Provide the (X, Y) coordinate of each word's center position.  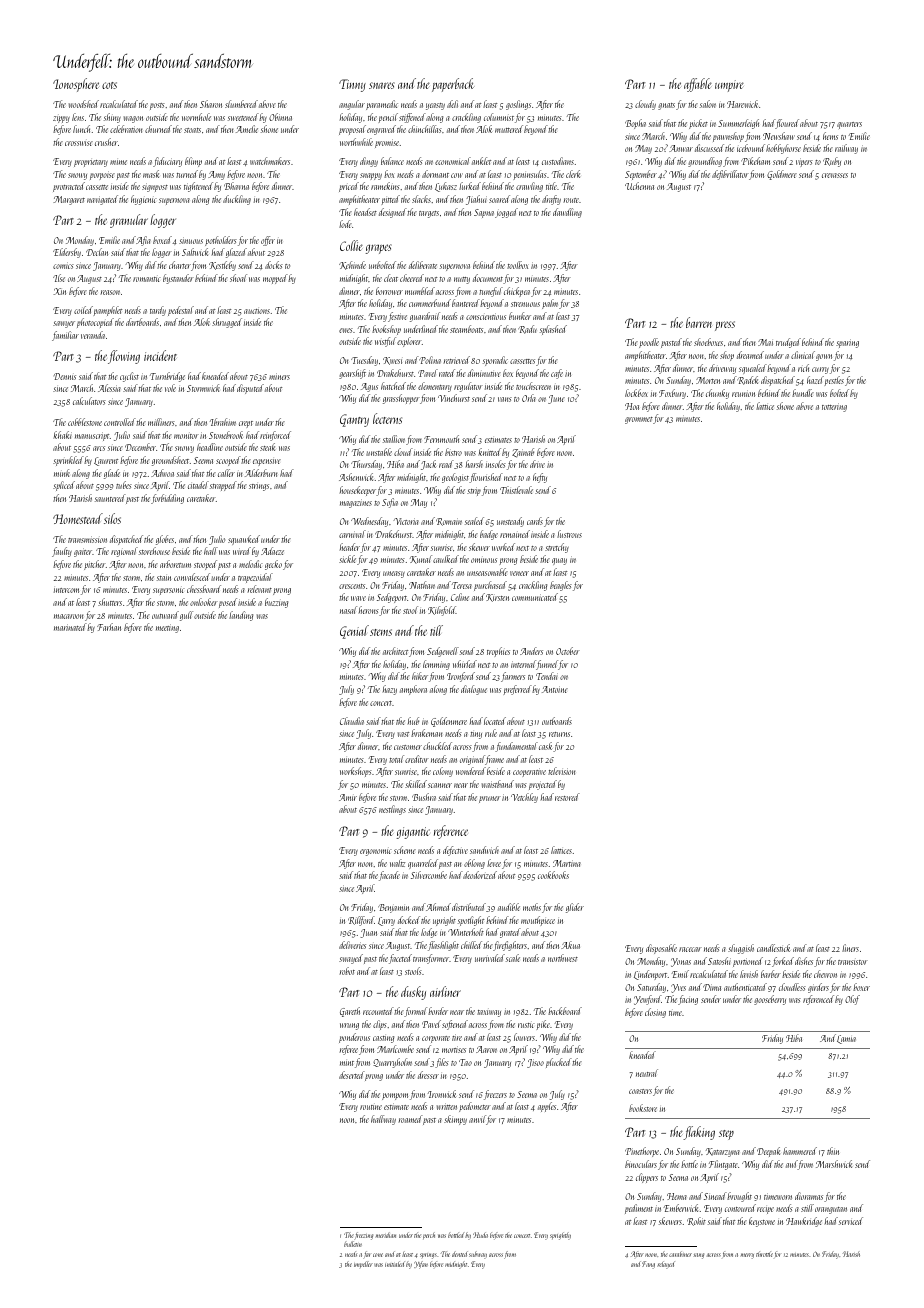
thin (833, 1151)
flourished (486, 478)
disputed (250, 389)
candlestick (773, 948)
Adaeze (272, 551)
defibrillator (730, 175)
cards (535, 521)
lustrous (569, 534)
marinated (70, 627)
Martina (567, 863)
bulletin (353, 1244)
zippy (61, 119)
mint (347, 1063)
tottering (834, 407)
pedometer (475, 1107)
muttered (509, 129)
